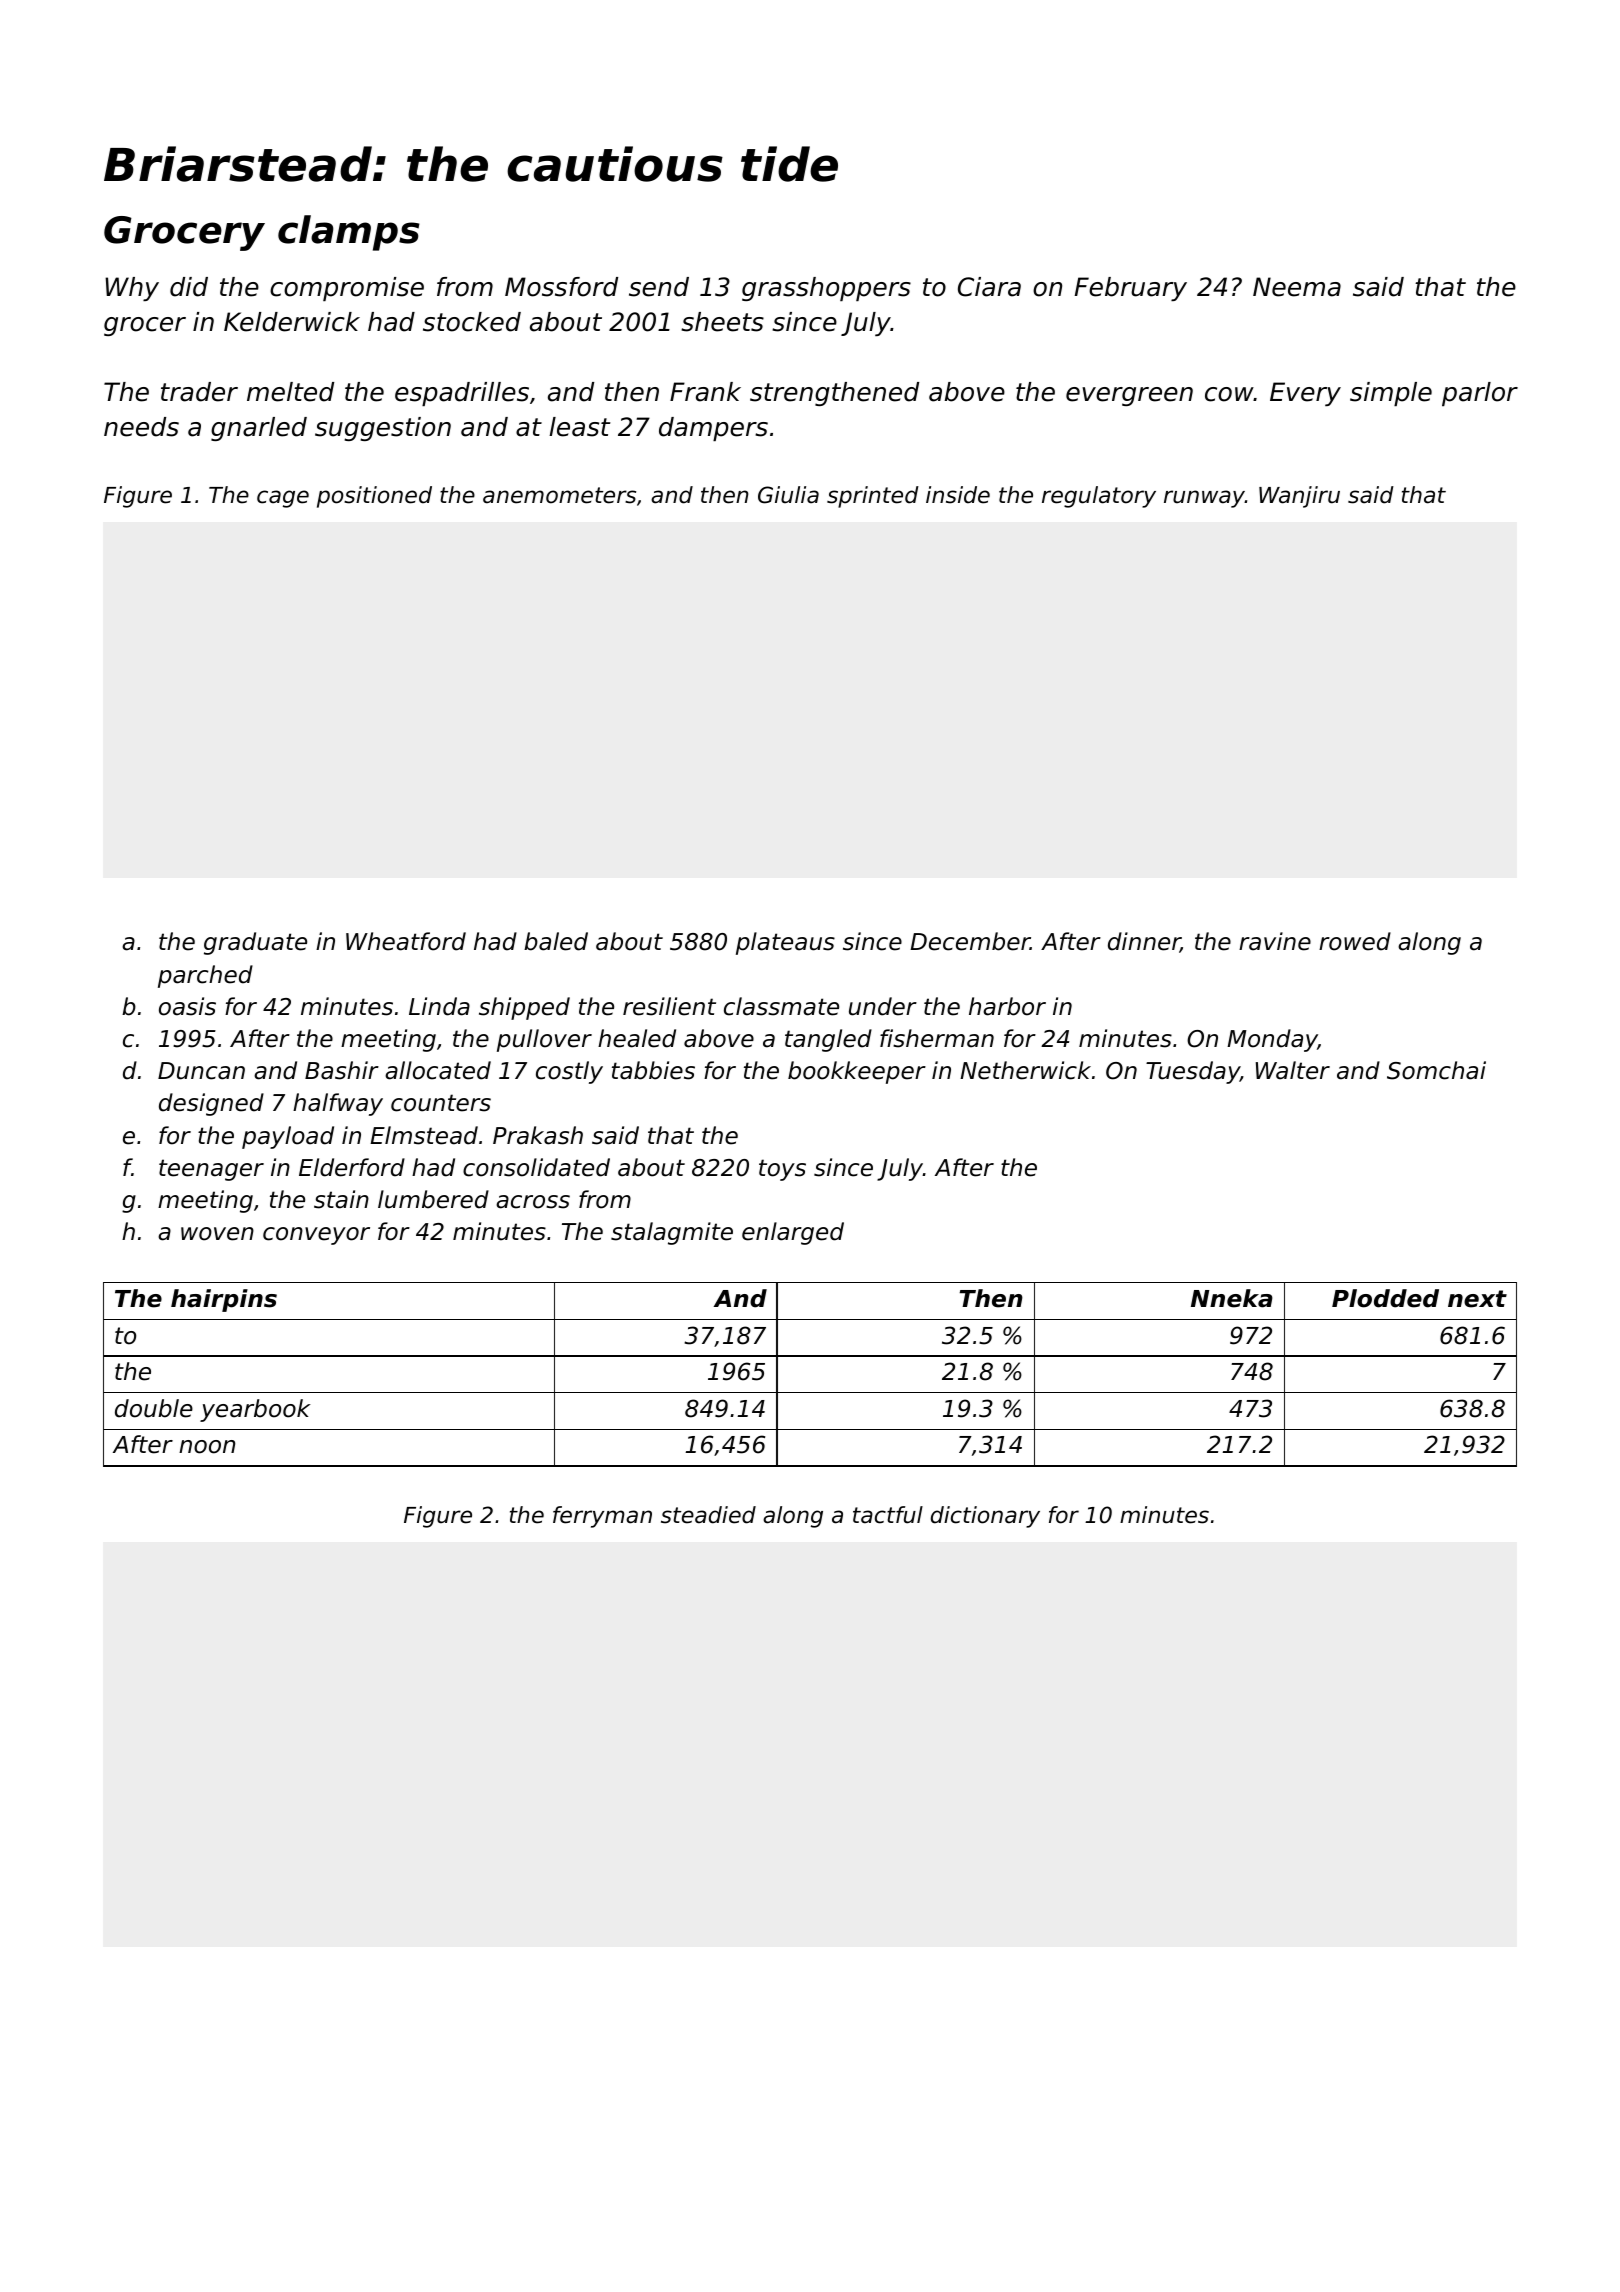  I want to click on cow, so click(1229, 394).
